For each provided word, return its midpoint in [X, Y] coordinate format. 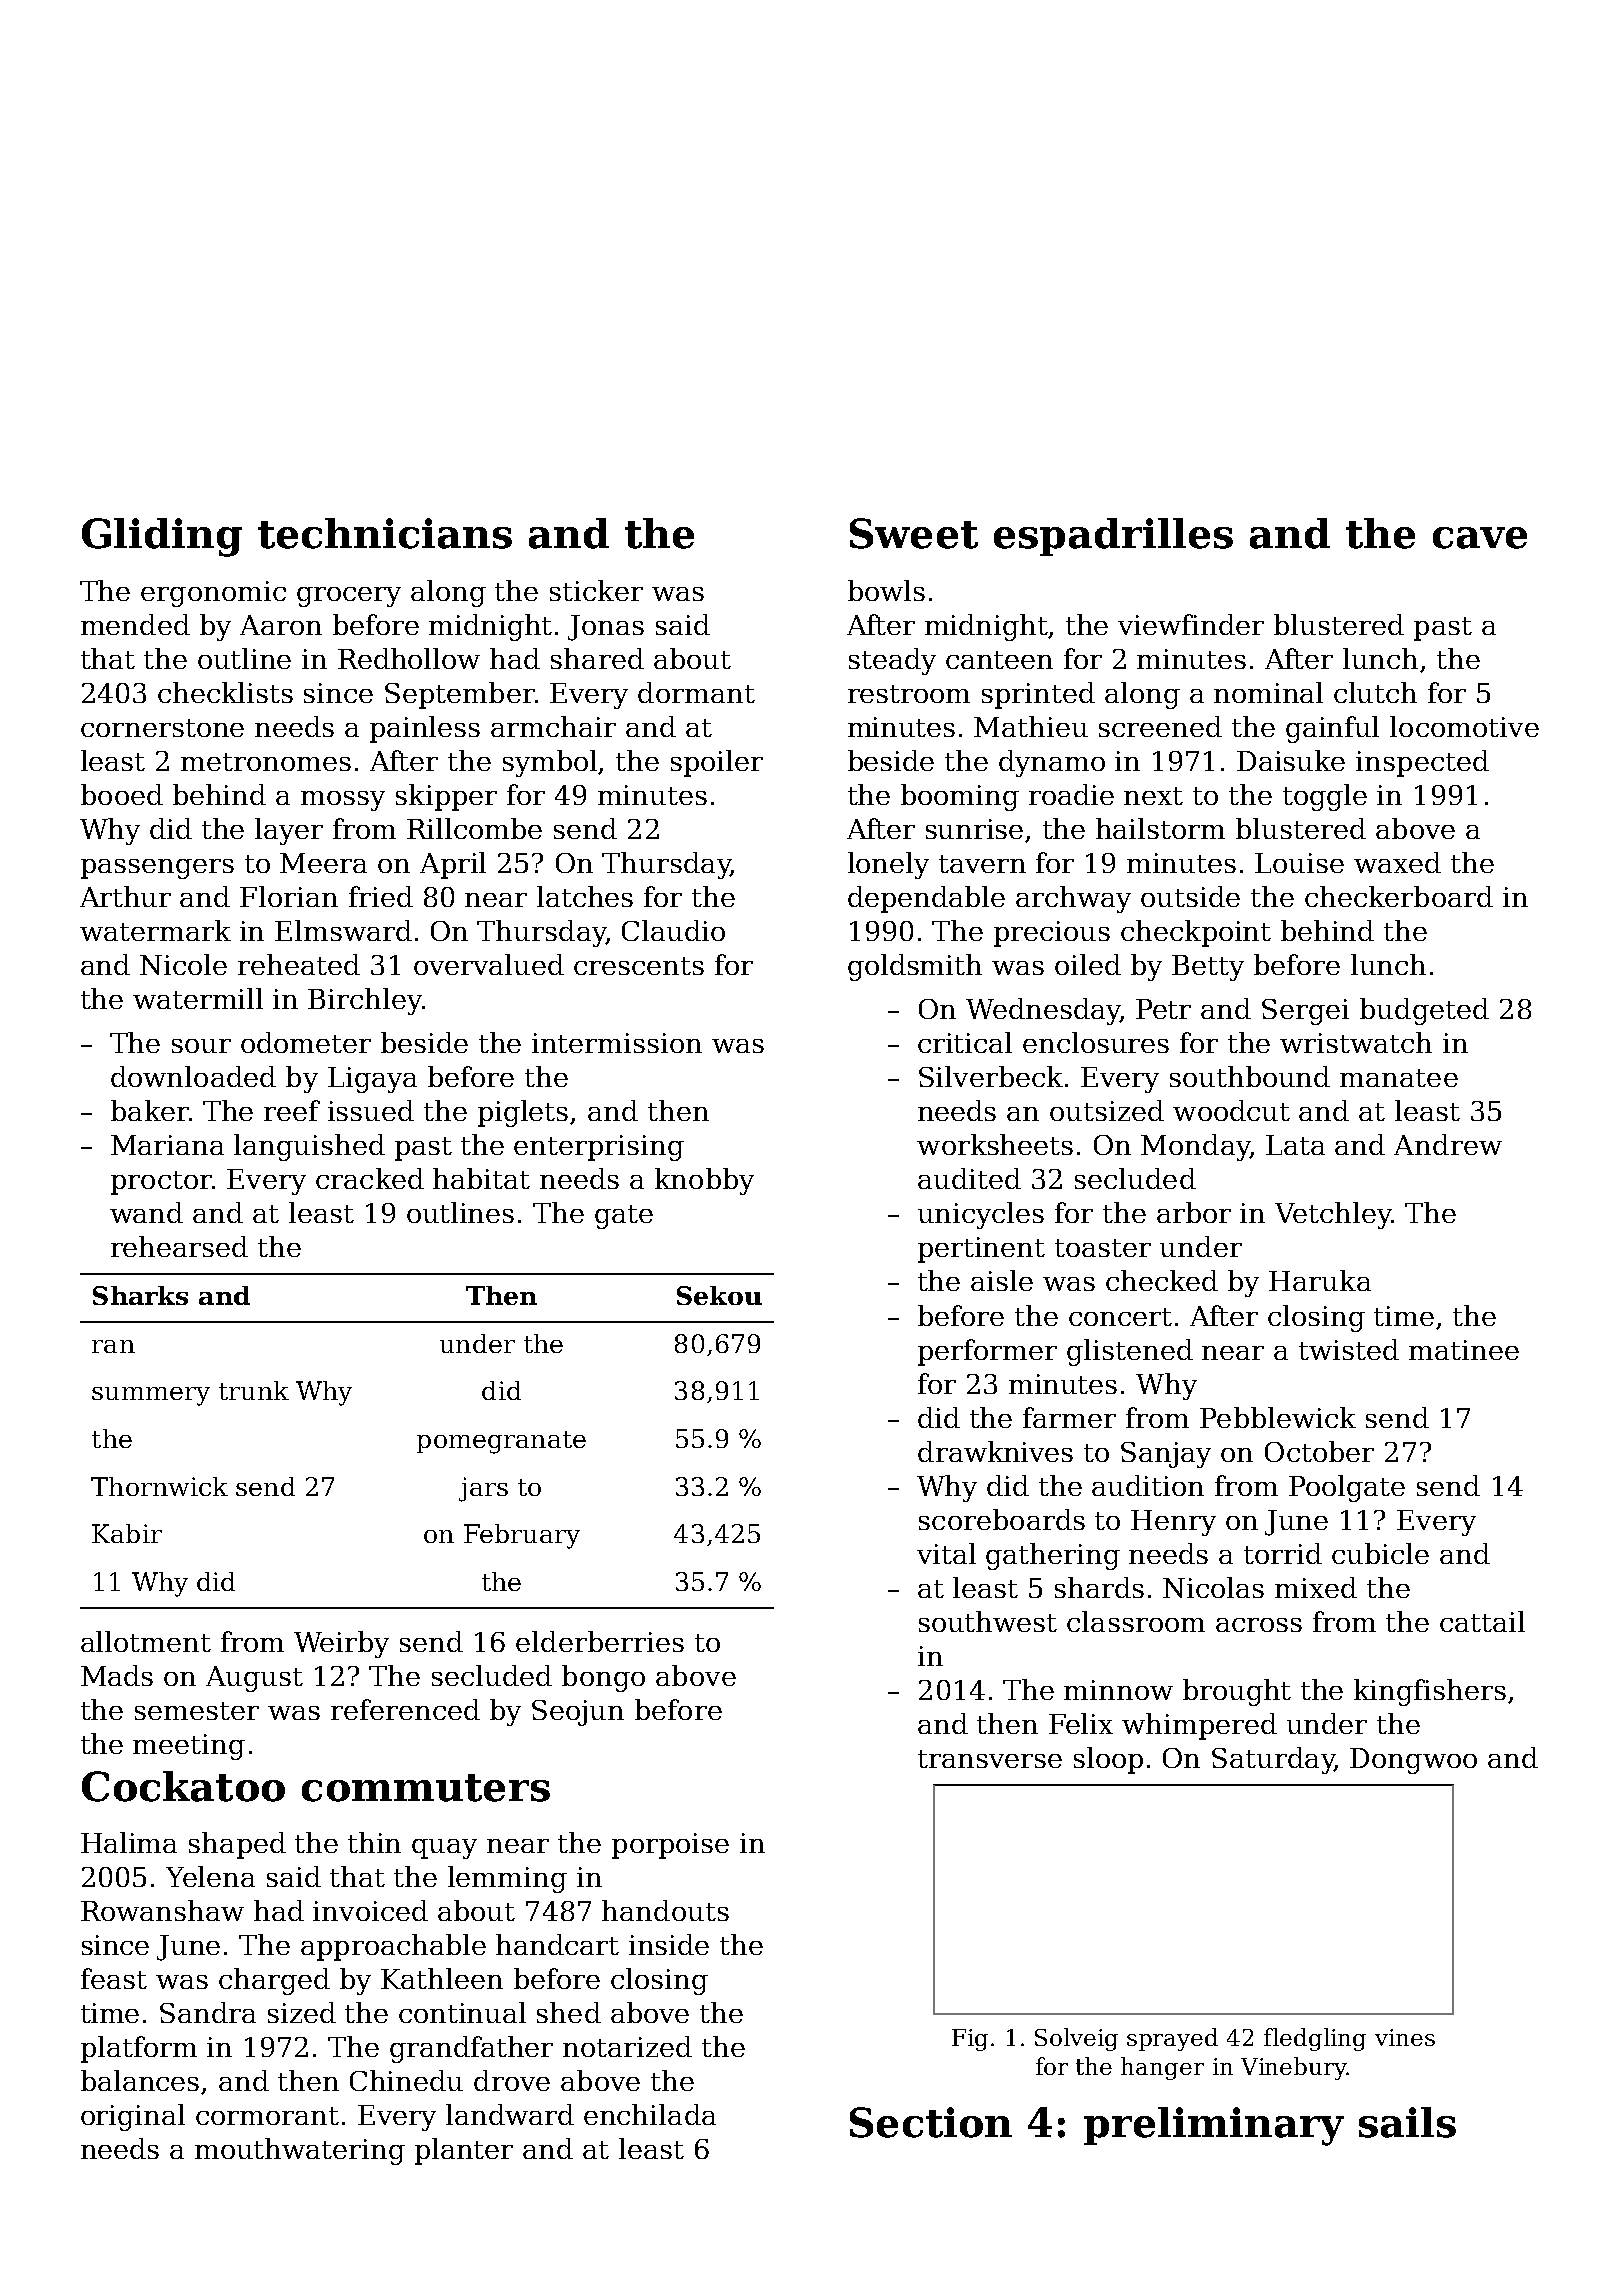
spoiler [717, 763]
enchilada [650, 2114]
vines [1405, 2037]
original [133, 2117]
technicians [385, 533]
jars [483, 1489]
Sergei [1305, 1012]
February [522, 1536]
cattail [1482, 1621]
